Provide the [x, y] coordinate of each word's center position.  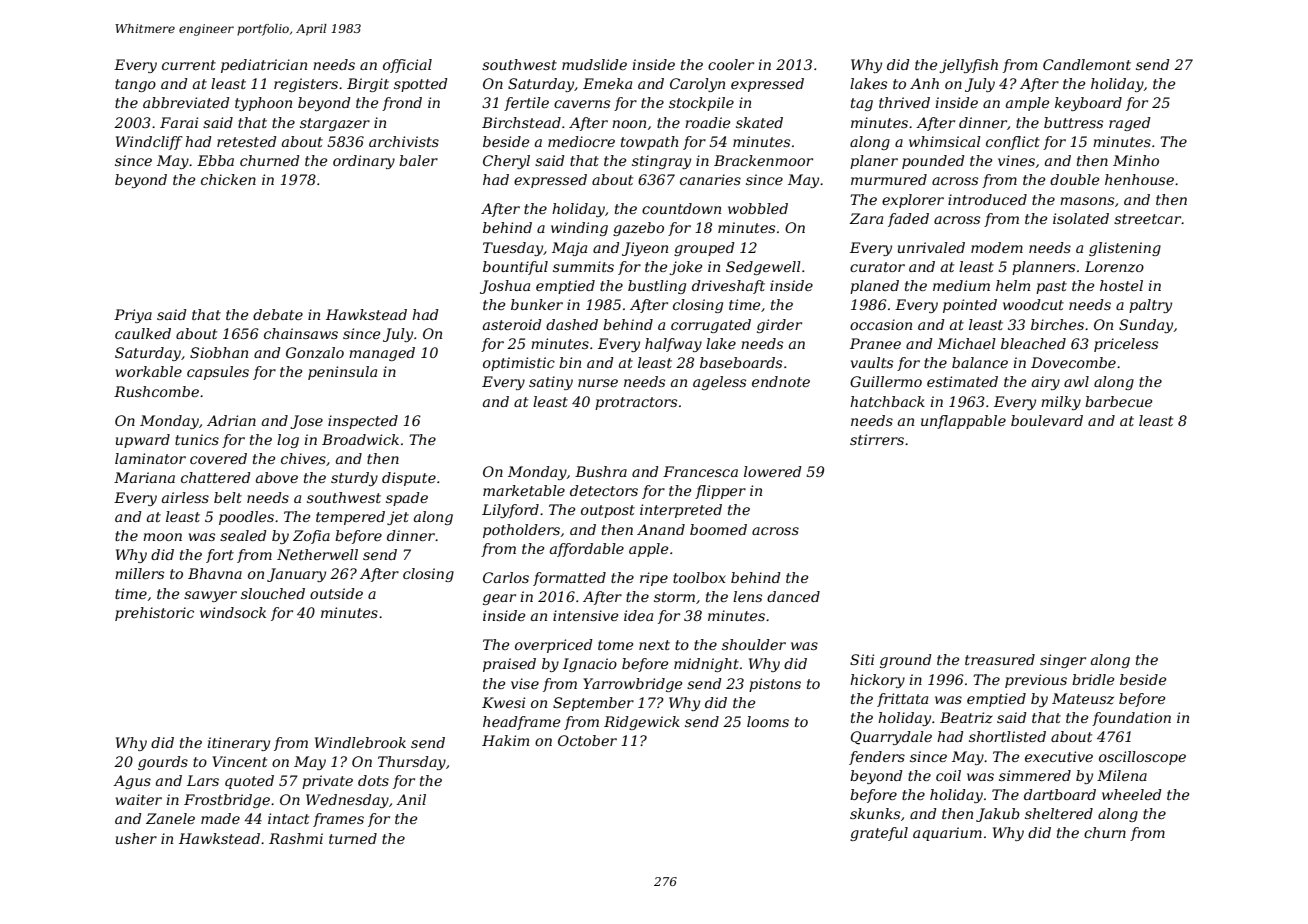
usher [136, 838]
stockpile [701, 104]
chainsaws [301, 333]
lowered [773, 471]
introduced [987, 199]
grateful [879, 834]
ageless [719, 383]
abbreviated [186, 102]
